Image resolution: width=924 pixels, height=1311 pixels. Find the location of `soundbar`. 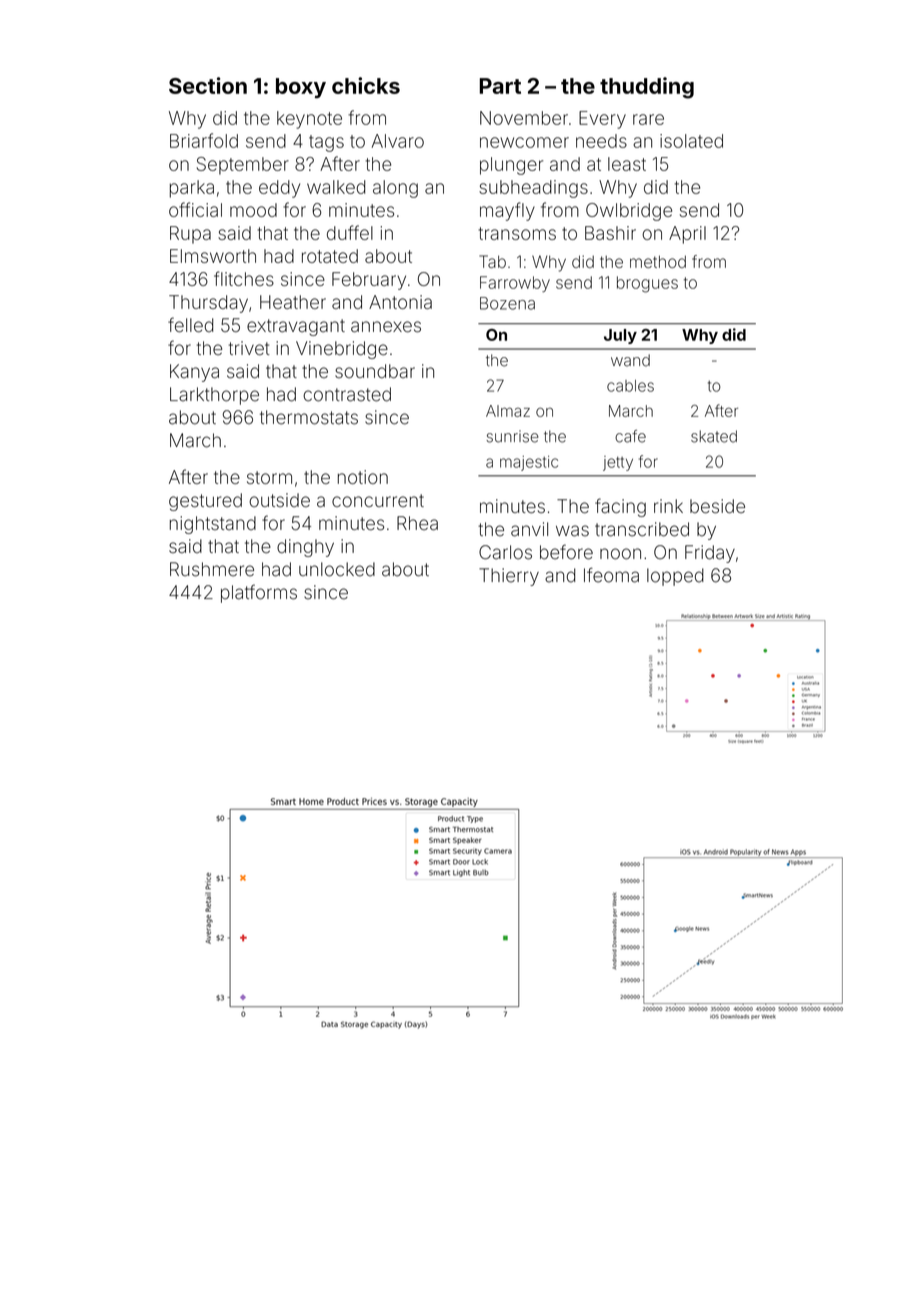

soundbar is located at coordinates (375, 371).
